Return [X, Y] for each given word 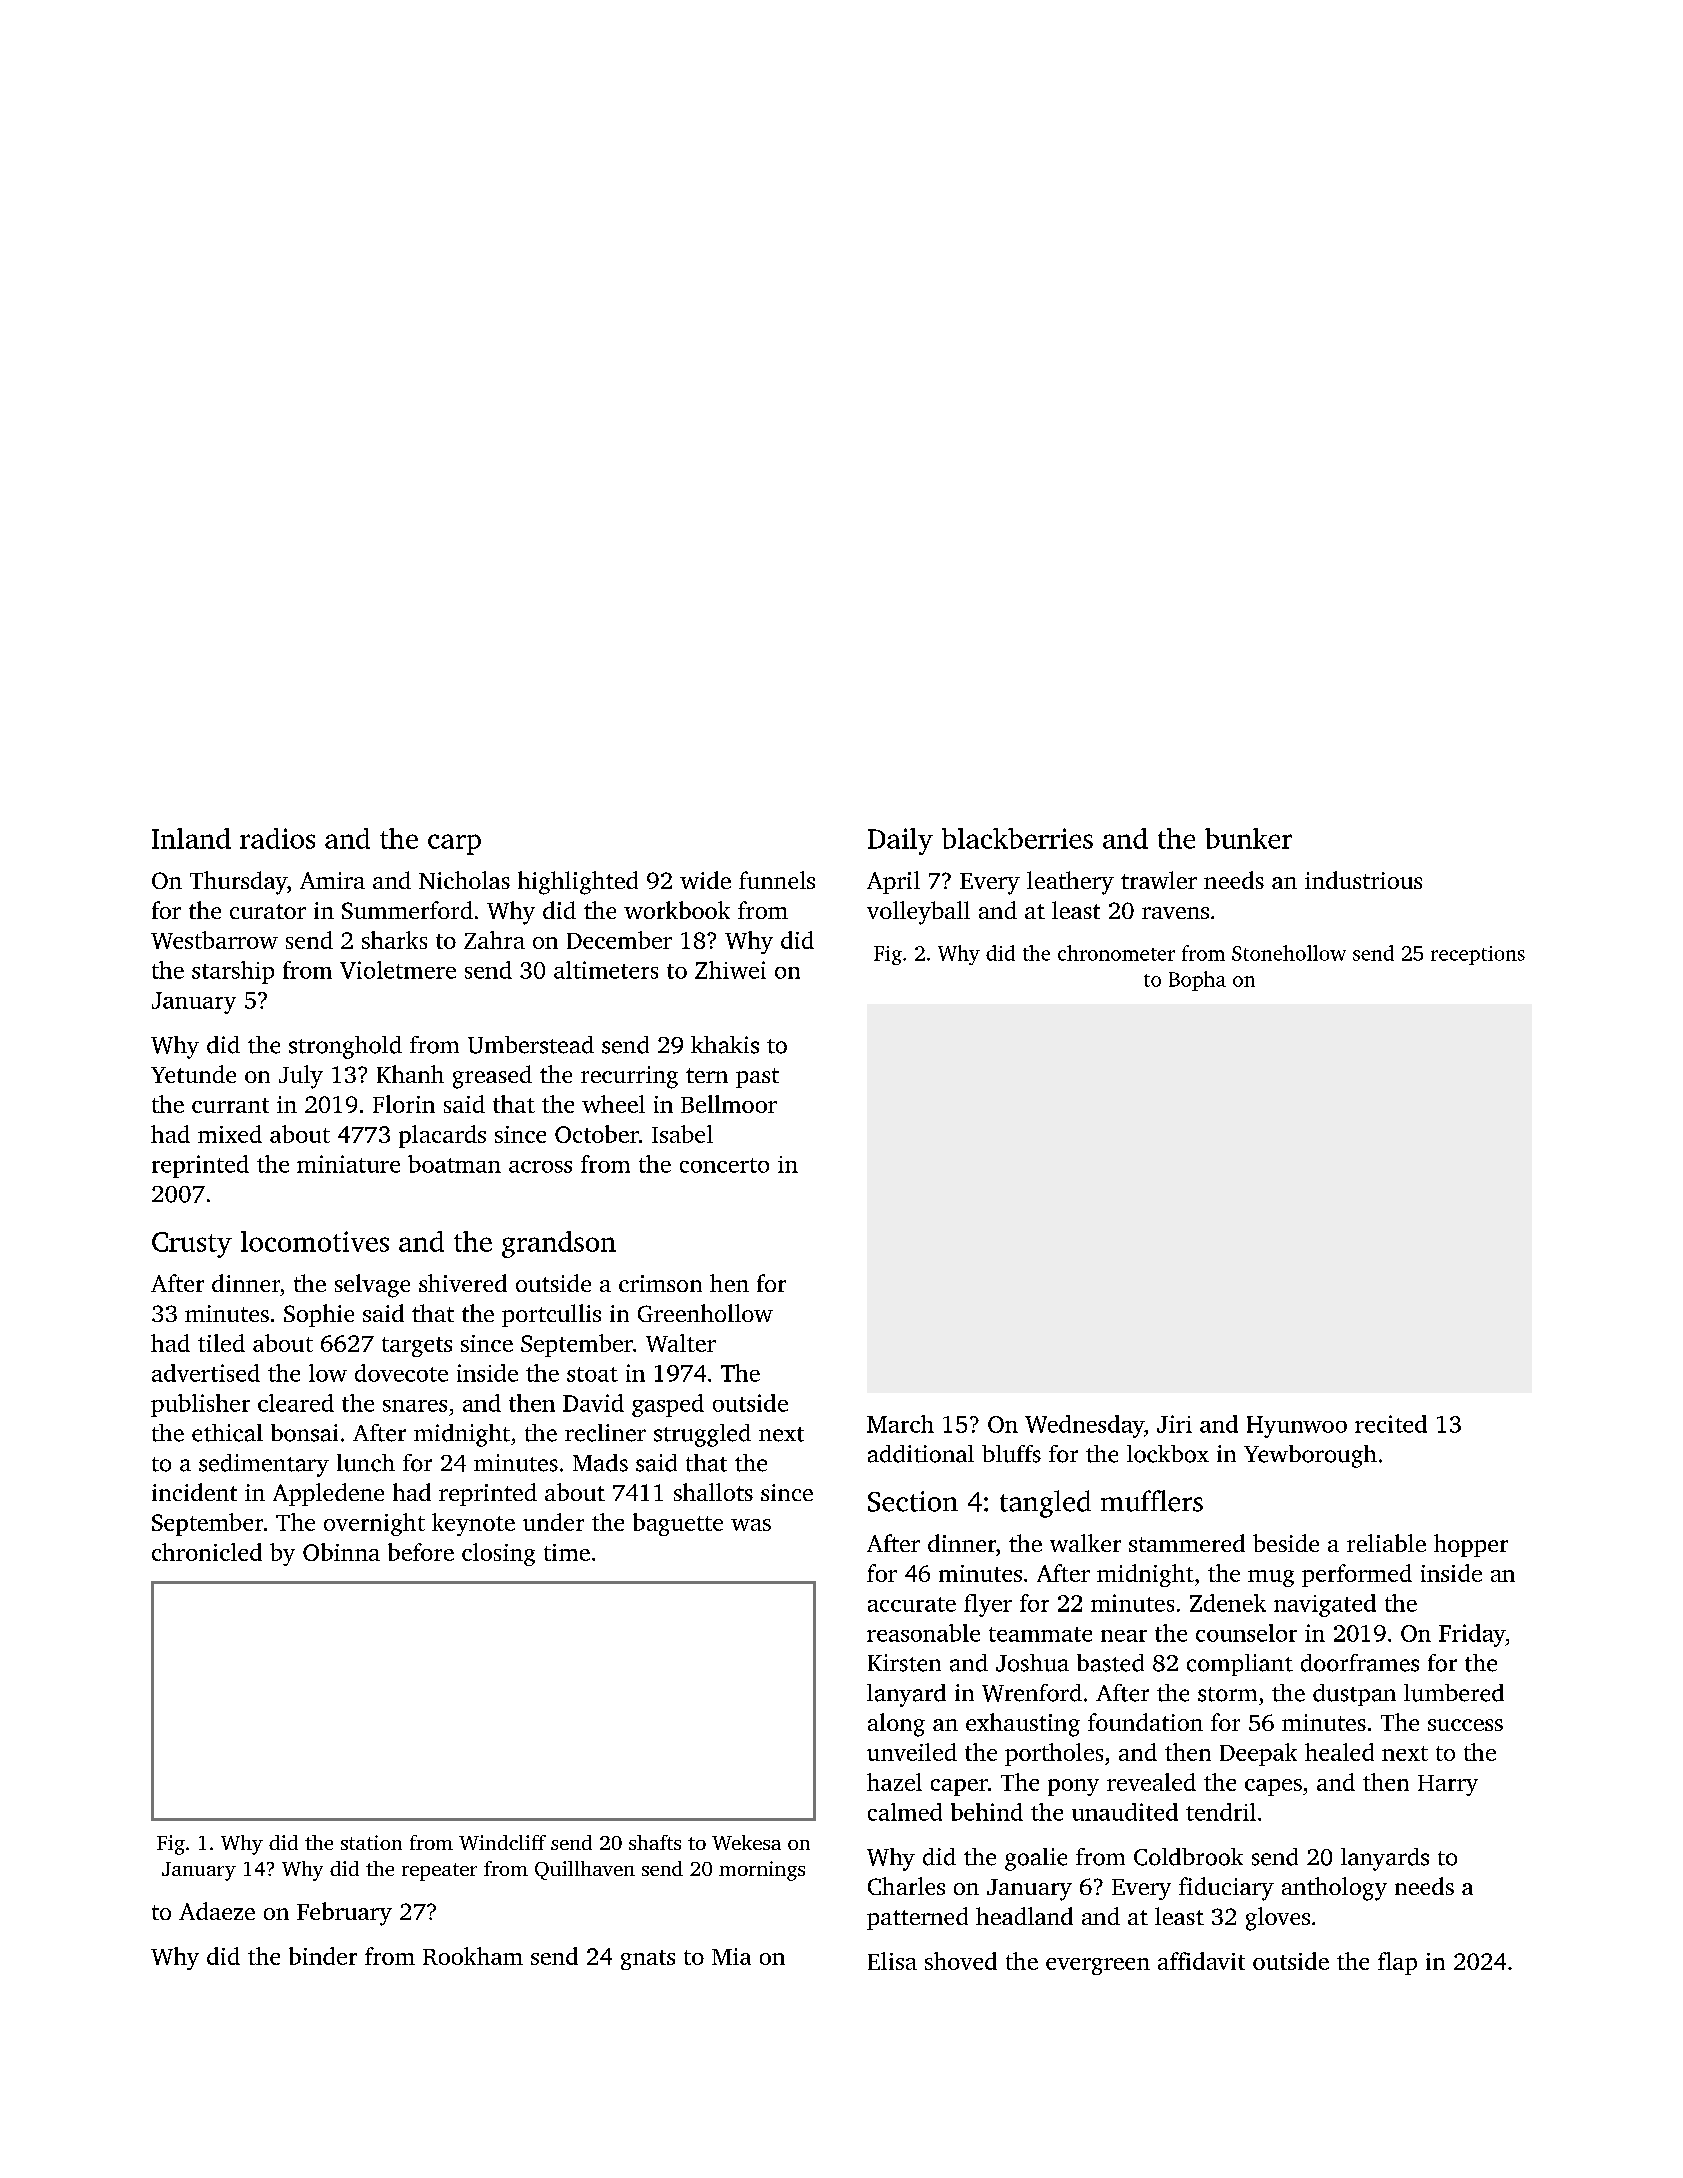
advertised [206, 1373]
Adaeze [217, 1911]
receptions [1478, 955]
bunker [1248, 838]
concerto [724, 1165]
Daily [900, 841]
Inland [191, 838]
